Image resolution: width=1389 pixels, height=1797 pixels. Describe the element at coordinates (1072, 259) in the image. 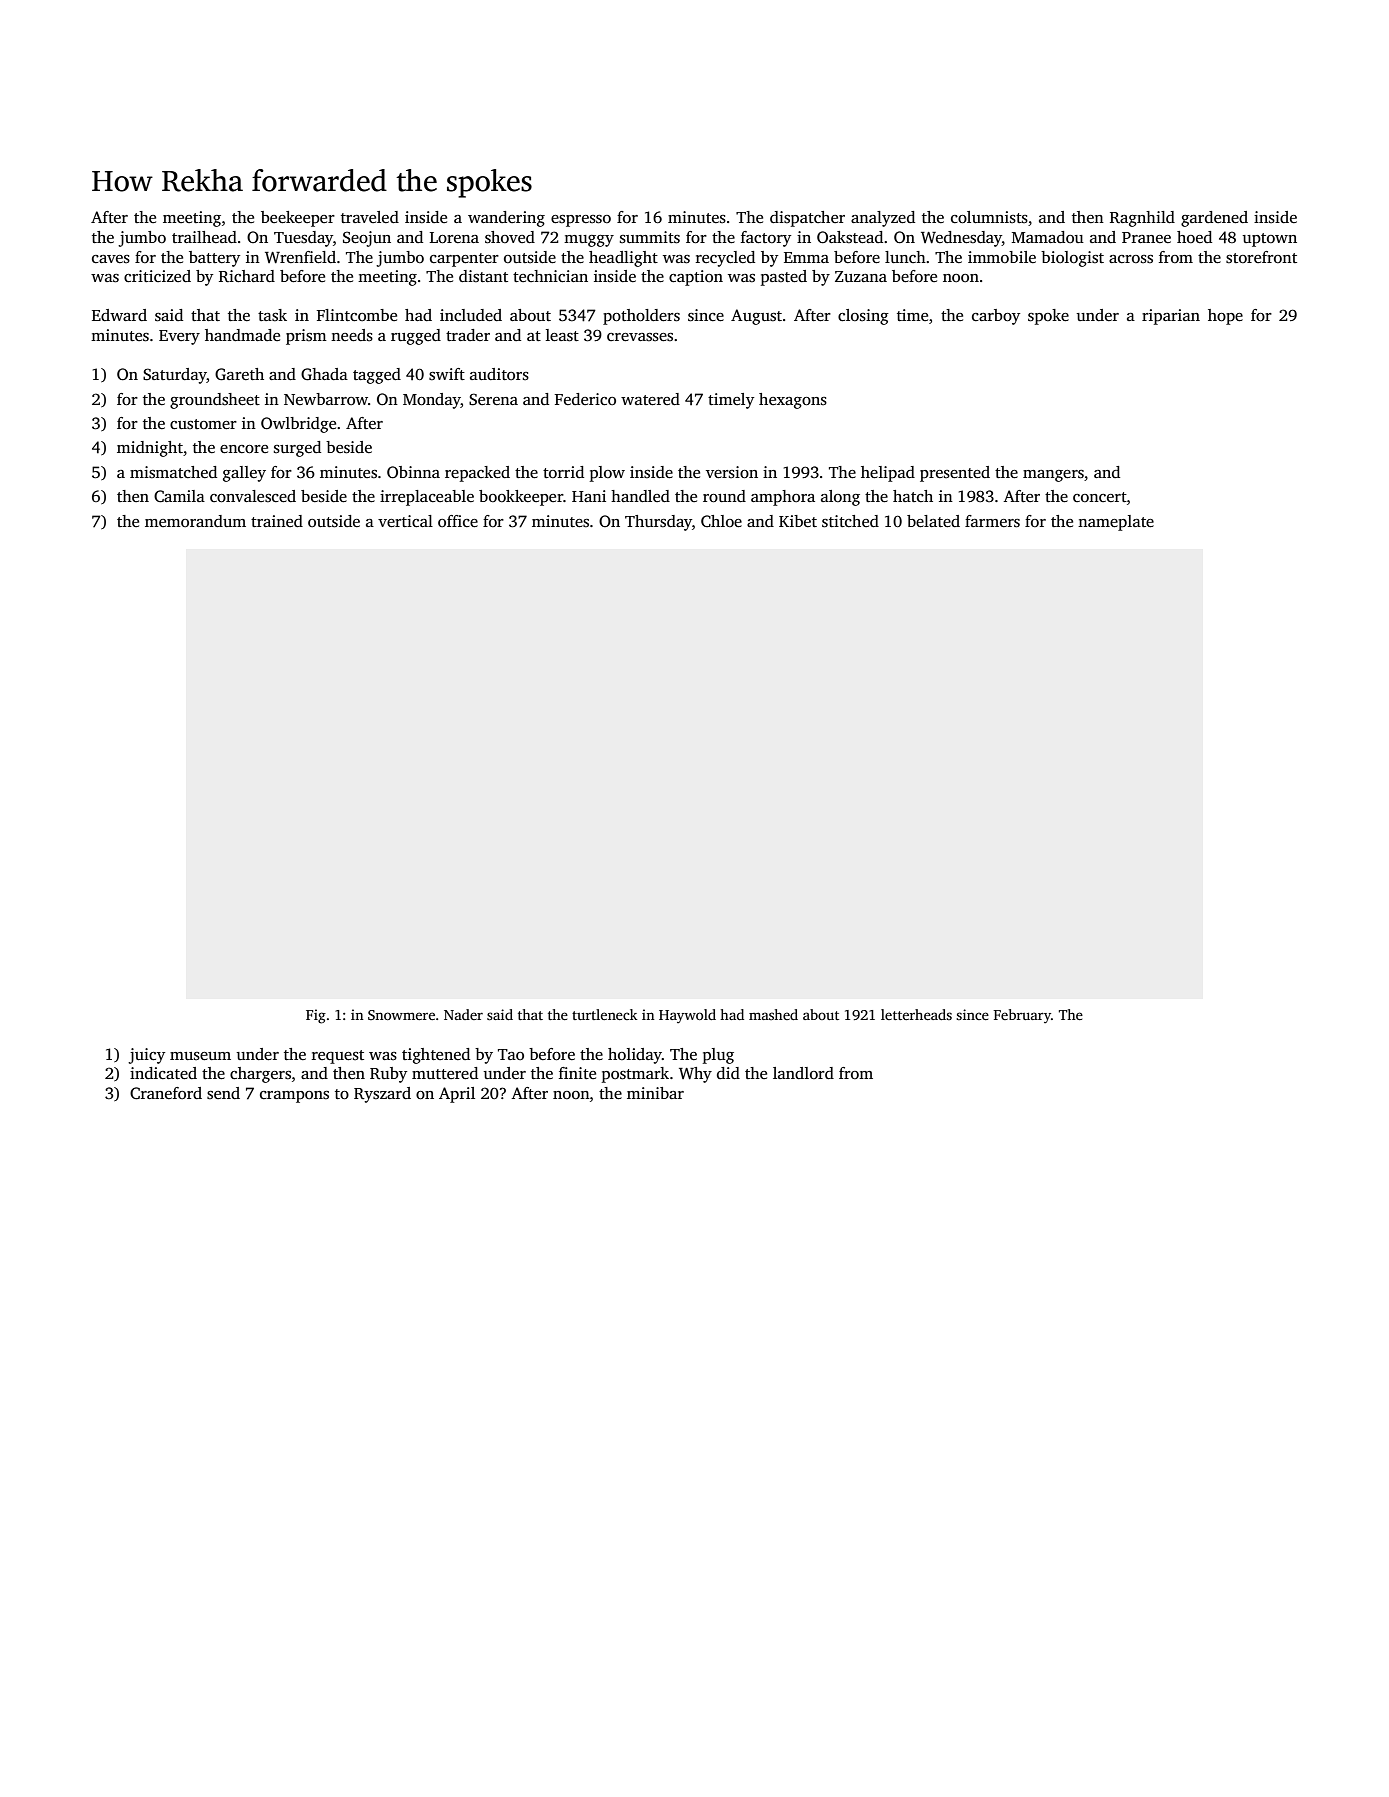

I see `biologist` at that location.
